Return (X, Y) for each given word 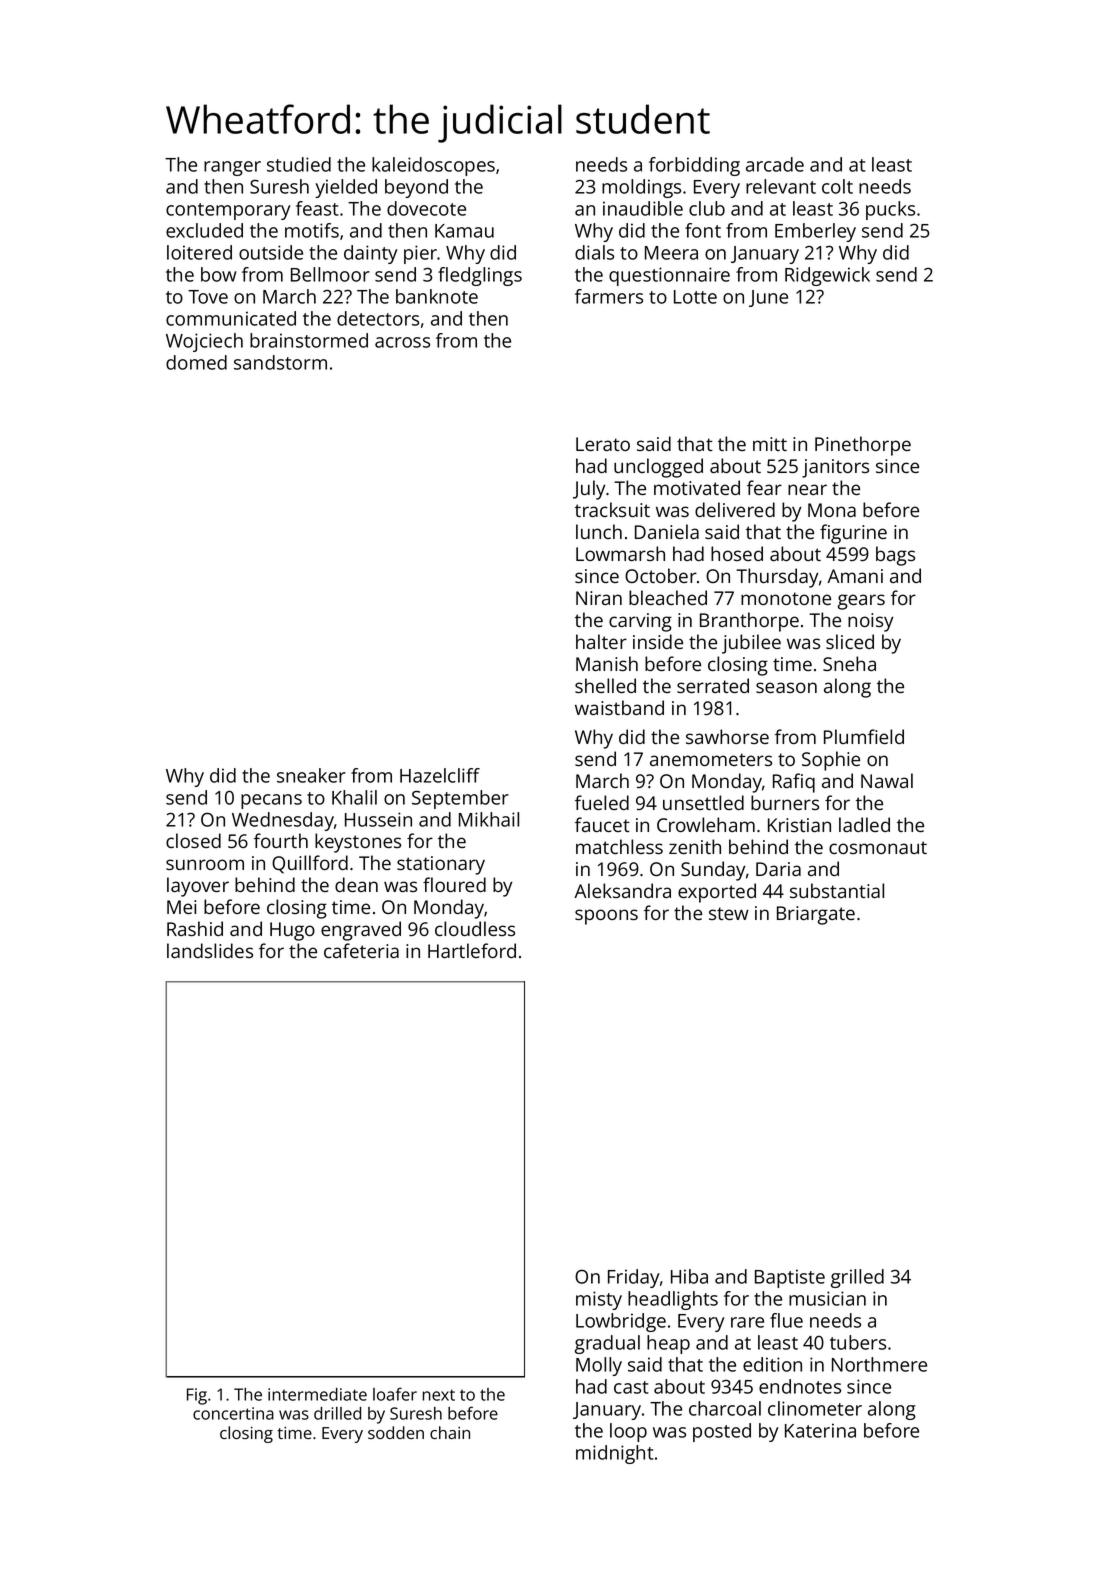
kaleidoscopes (433, 166)
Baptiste (790, 1278)
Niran (599, 598)
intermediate (317, 1394)
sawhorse (727, 736)
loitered (199, 252)
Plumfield (864, 736)
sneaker (311, 775)
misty (599, 1300)
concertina (233, 1413)
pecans (271, 801)
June (768, 298)
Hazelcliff (440, 775)
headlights (673, 1300)
